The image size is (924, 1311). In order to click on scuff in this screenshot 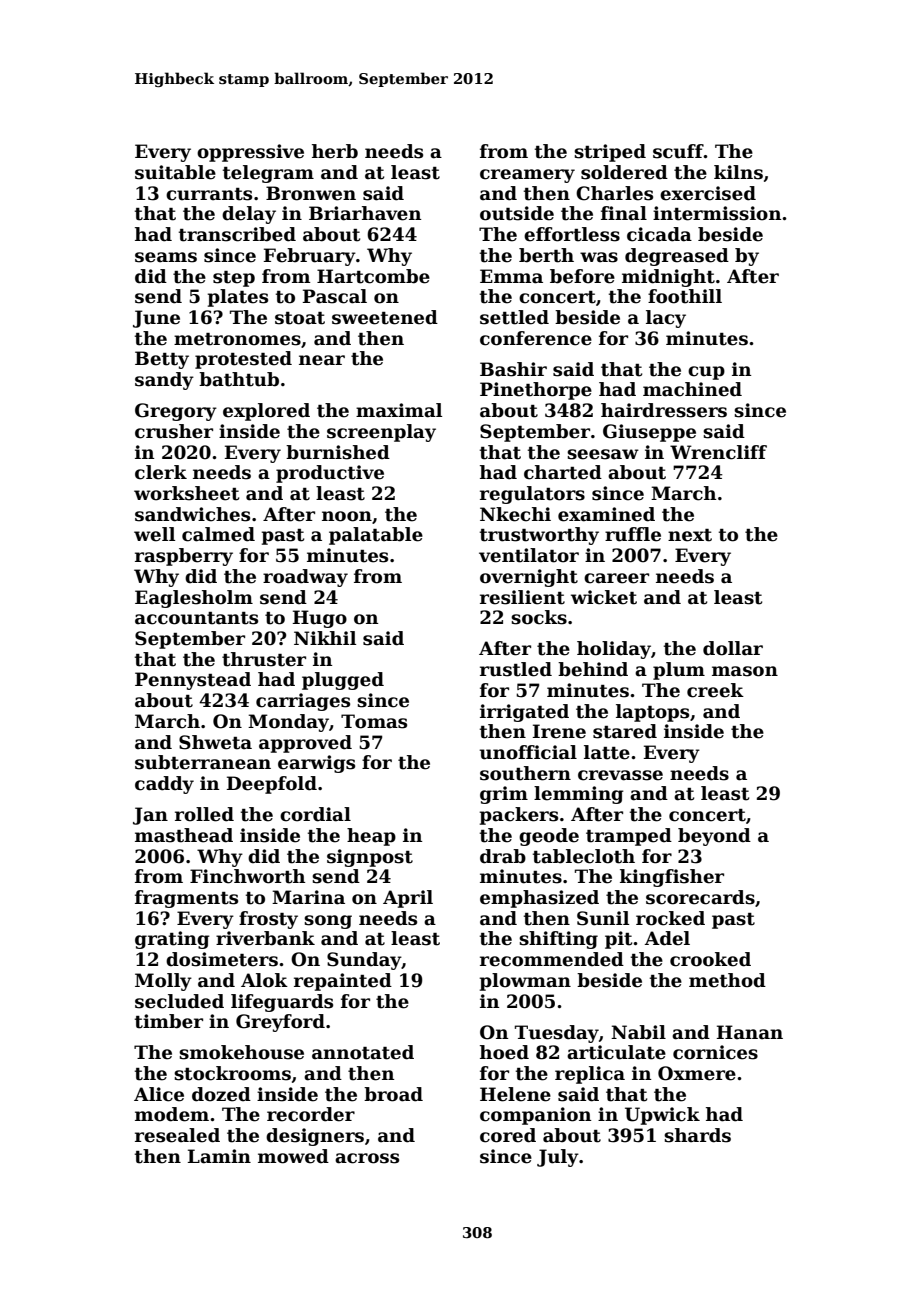, I will do `click(678, 151)`.
